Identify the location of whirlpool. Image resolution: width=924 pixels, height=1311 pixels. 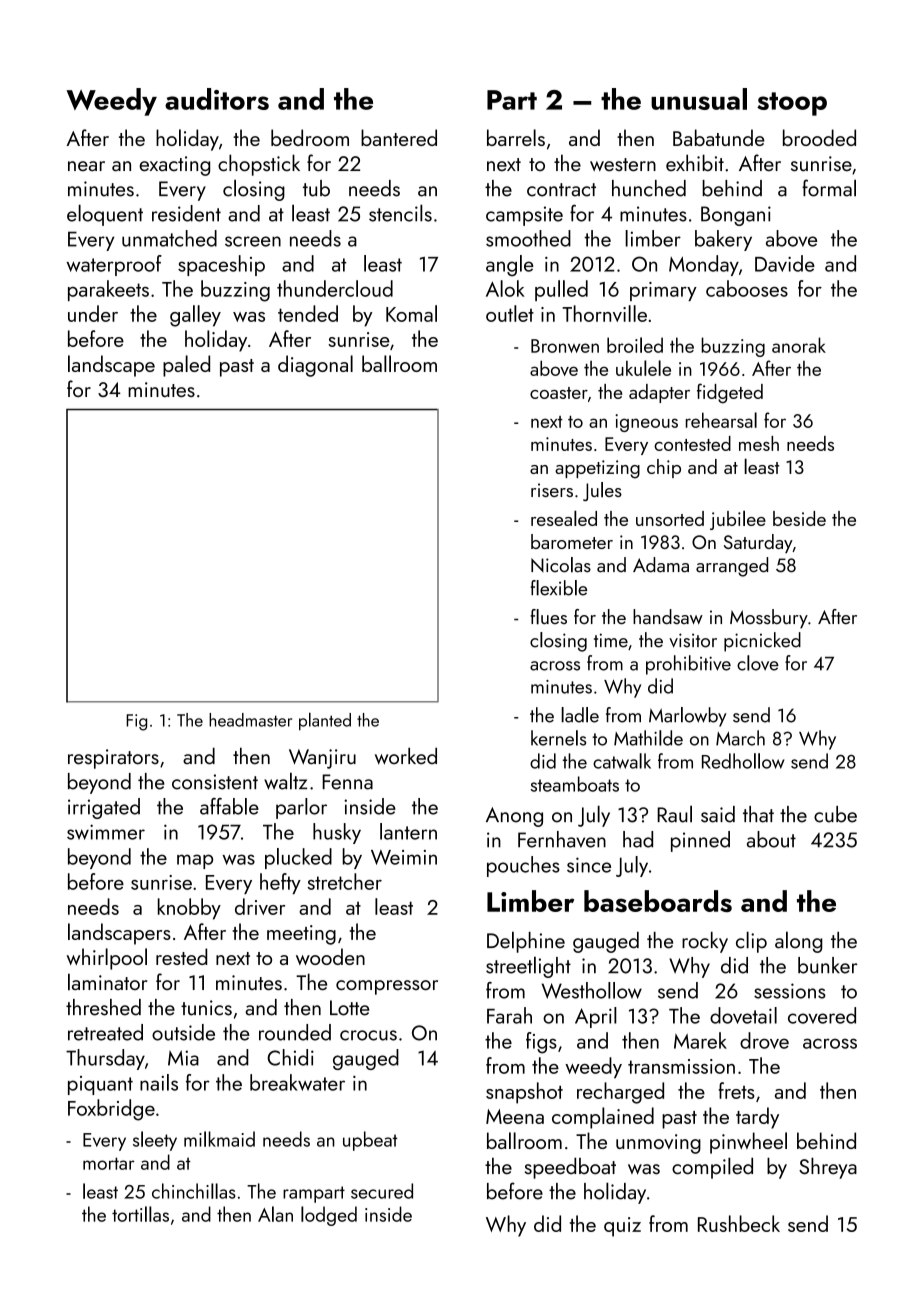
(106, 959).
